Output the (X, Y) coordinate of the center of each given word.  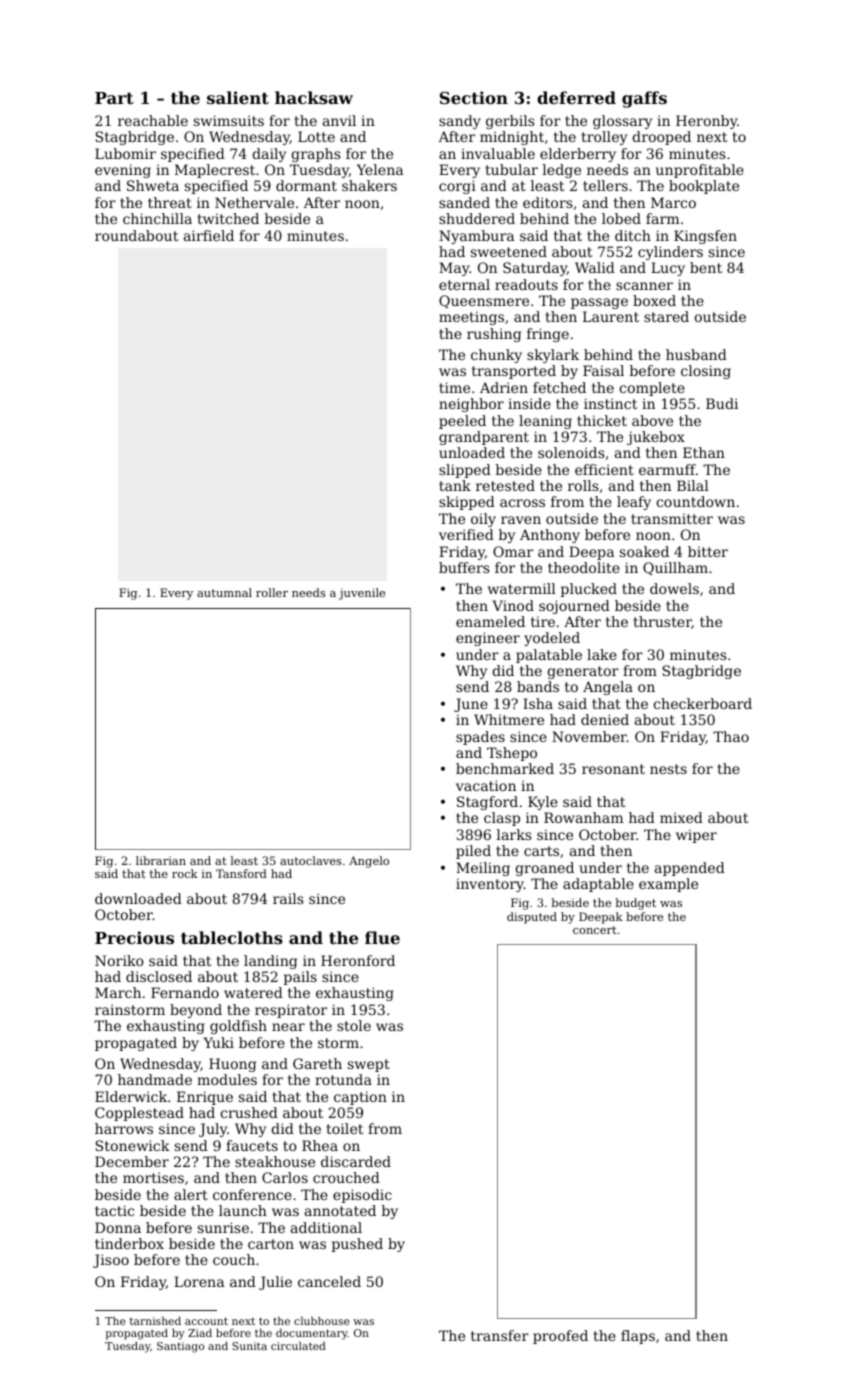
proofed (560, 1337)
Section (474, 97)
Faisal (603, 370)
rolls (583, 485)
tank (455, 485)
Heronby (707, 122)
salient (238, 97)
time (454, 387)
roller (272, 592)
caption (360, 1098)
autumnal (224, 592)
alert (191, 1194)
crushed (249, 1112)
